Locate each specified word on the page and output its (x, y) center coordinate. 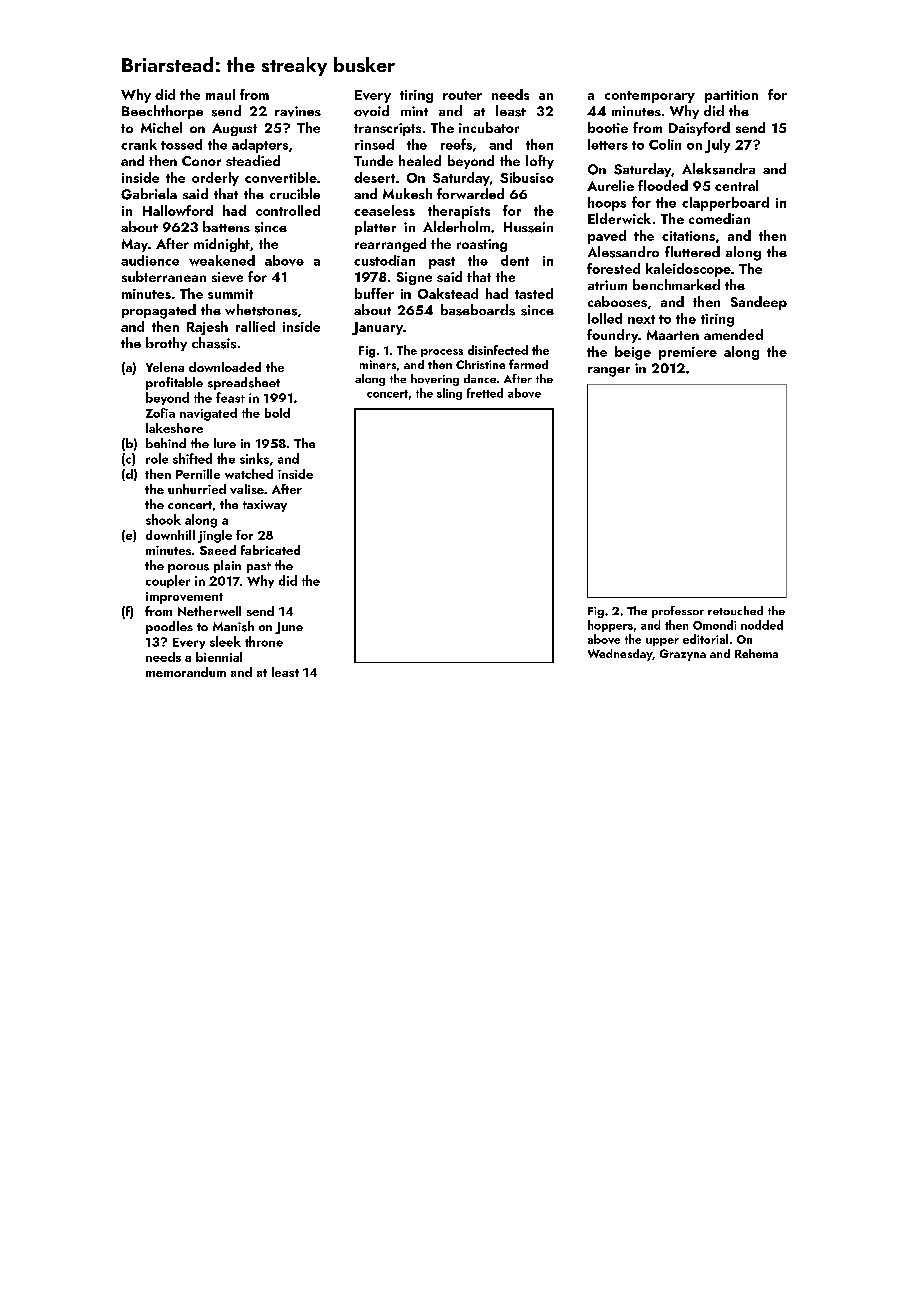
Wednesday (620, 655)
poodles (169, 627)
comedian (719, 218)
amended (733, 334)
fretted (485, 393)
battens (226, 226)
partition (731, 96)
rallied (255, 326)
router (462, 95)
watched (249, 474)
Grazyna (683, 655)
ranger (609, 372)
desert (374, 177)
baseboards (478, 310)
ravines (298, 111)
